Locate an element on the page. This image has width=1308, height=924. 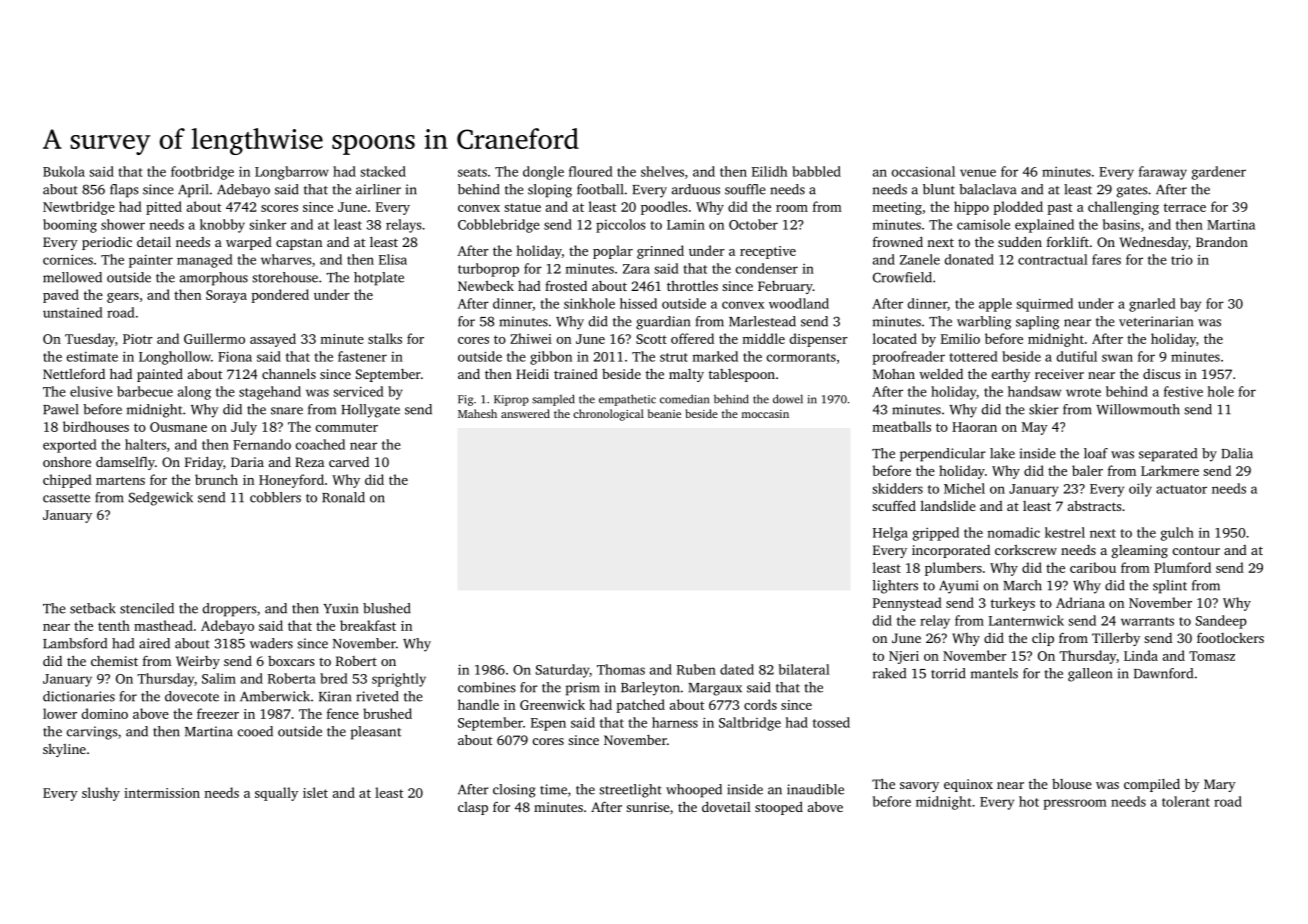
Lanternwick is located at coordinates (1026, 620).
